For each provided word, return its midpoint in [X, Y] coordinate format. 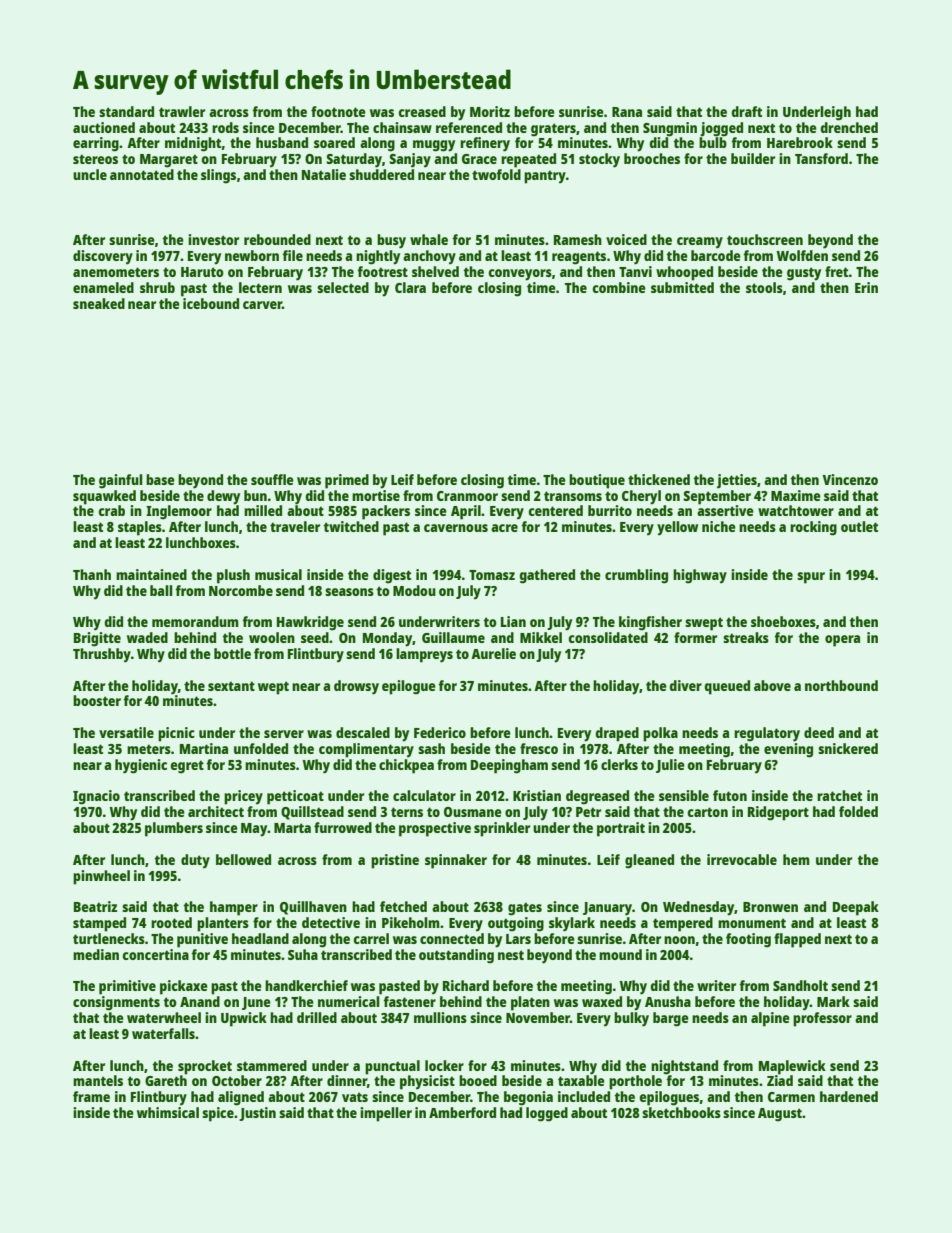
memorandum [195, 621]
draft [746, 111]
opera [842, 641]
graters [553, 130]
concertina [155, 954]
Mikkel [541, 637]
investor [213, 239]
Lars [518, 939]
